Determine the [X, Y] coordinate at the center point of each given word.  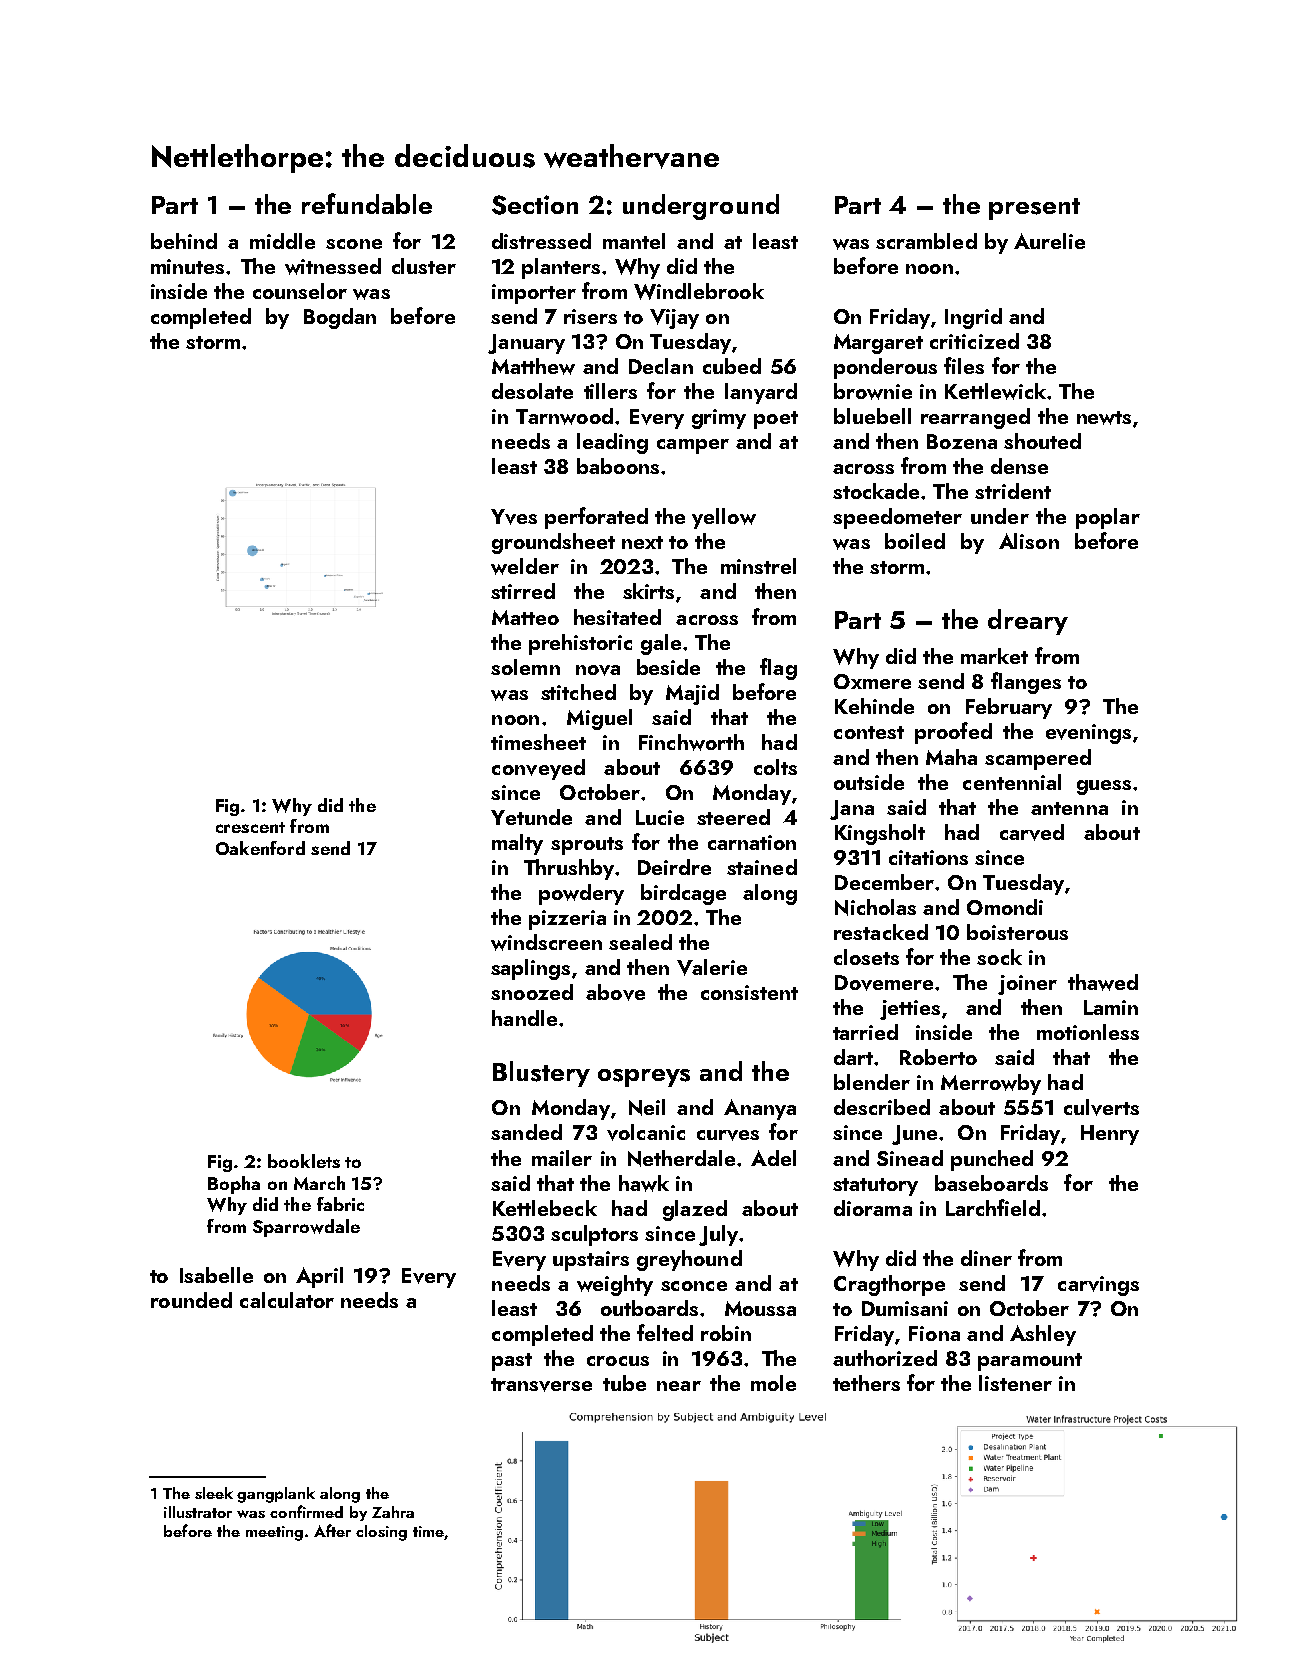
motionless [1088, 1032]
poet [776, 420]
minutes [187, 266]
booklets [304, 1161]
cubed [732, 366]
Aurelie [1049, 241]
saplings [530, 969]
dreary [1028, 622]
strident [1013, 491]
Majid [692, 694]
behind [184, 241]
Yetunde [531, 817]
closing [381, 1533]
